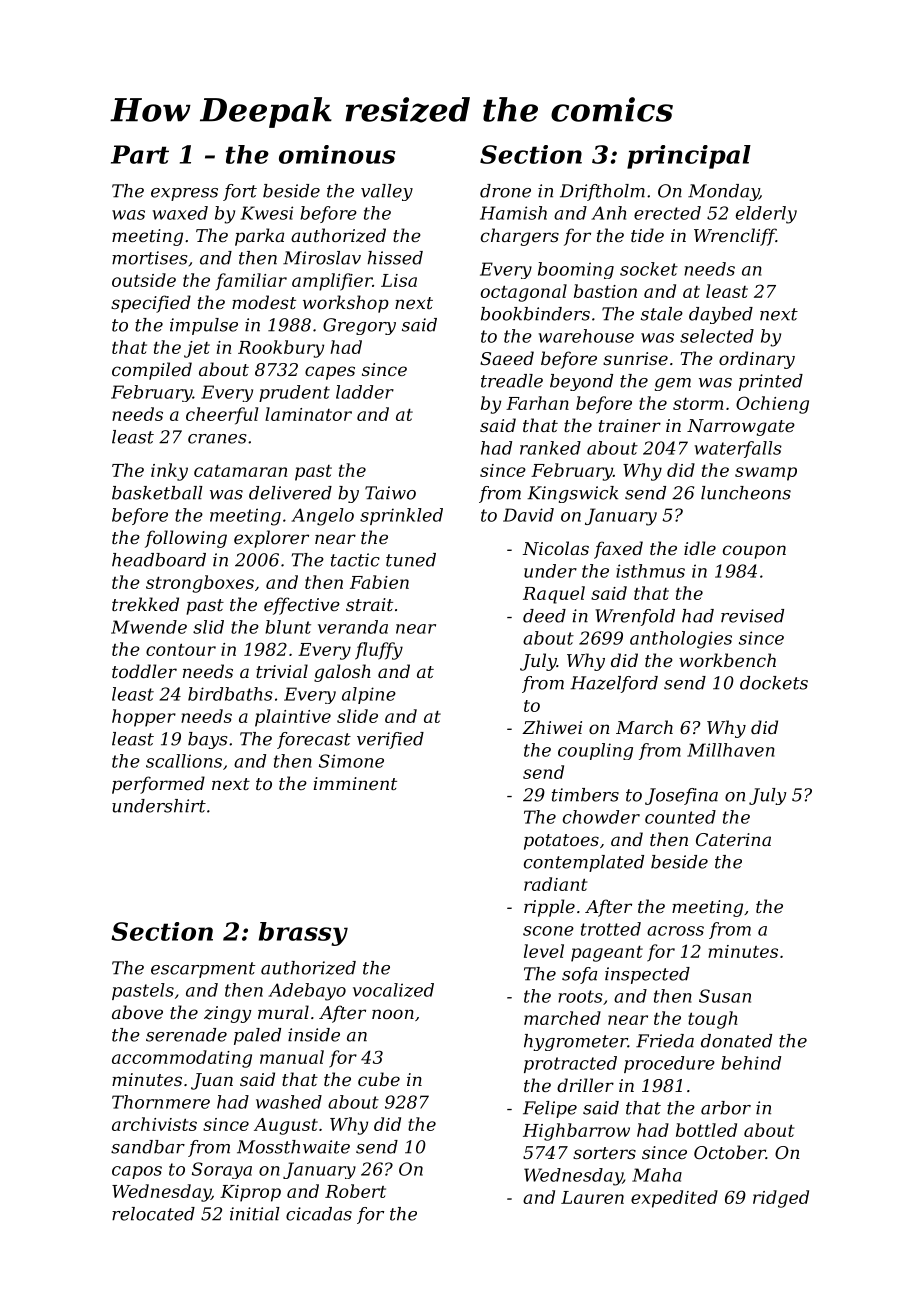 This screenshot has width=924, height=1314. What do you see at coordinates (725, 996) in the screenshot?
I see `Susan` at bounding box center [725, 996].
